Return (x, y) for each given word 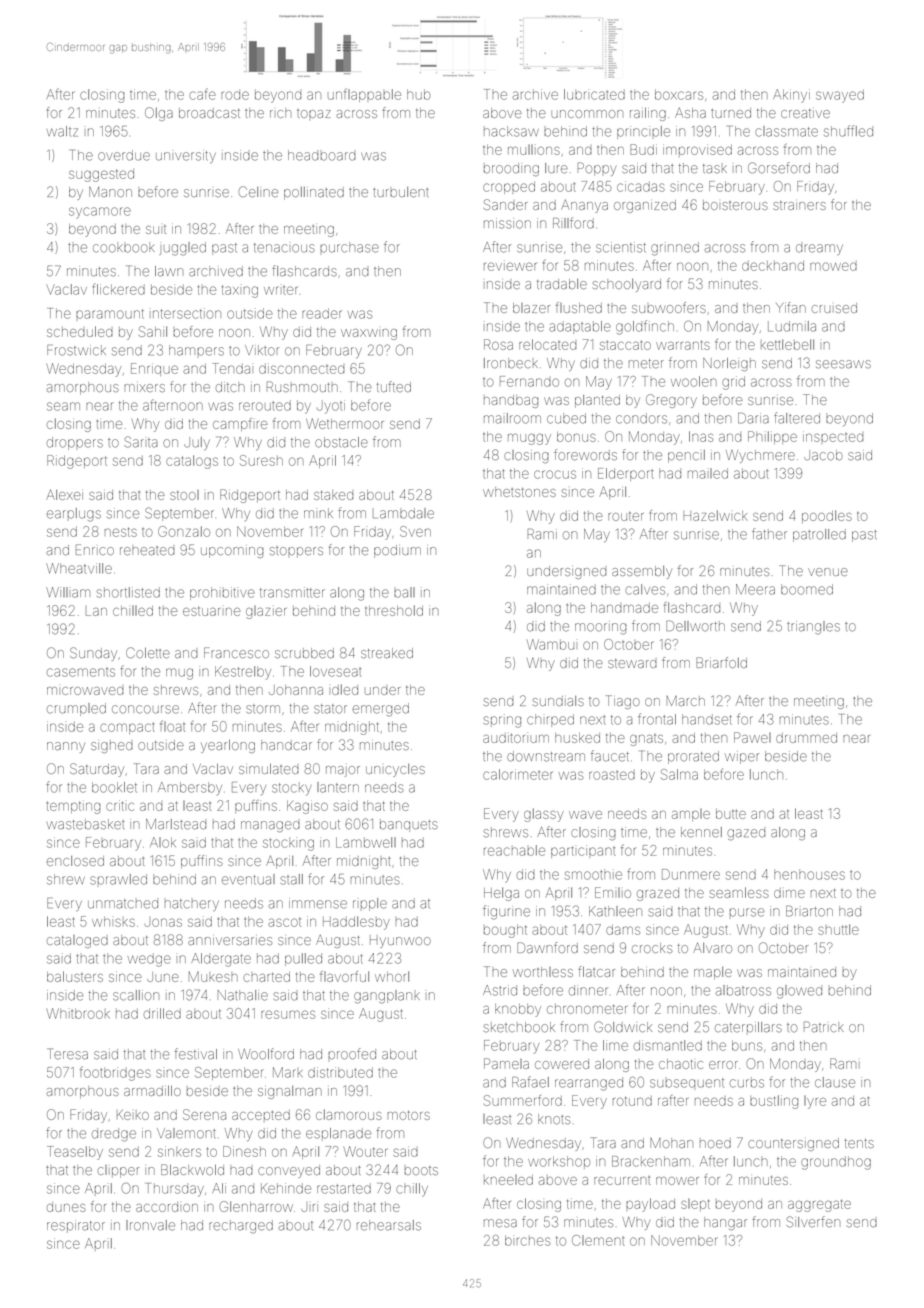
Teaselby (75, 1153)
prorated (693, 757)
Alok (163, 842)
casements (81, 672)
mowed (833, 266)
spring (502, 721)
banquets (409, 825)
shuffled (848, 131)
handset (707, 719)
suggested (101, 175)
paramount (110, 314)
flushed (579, 307)
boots (421, 1170)
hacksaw (511, 131)
